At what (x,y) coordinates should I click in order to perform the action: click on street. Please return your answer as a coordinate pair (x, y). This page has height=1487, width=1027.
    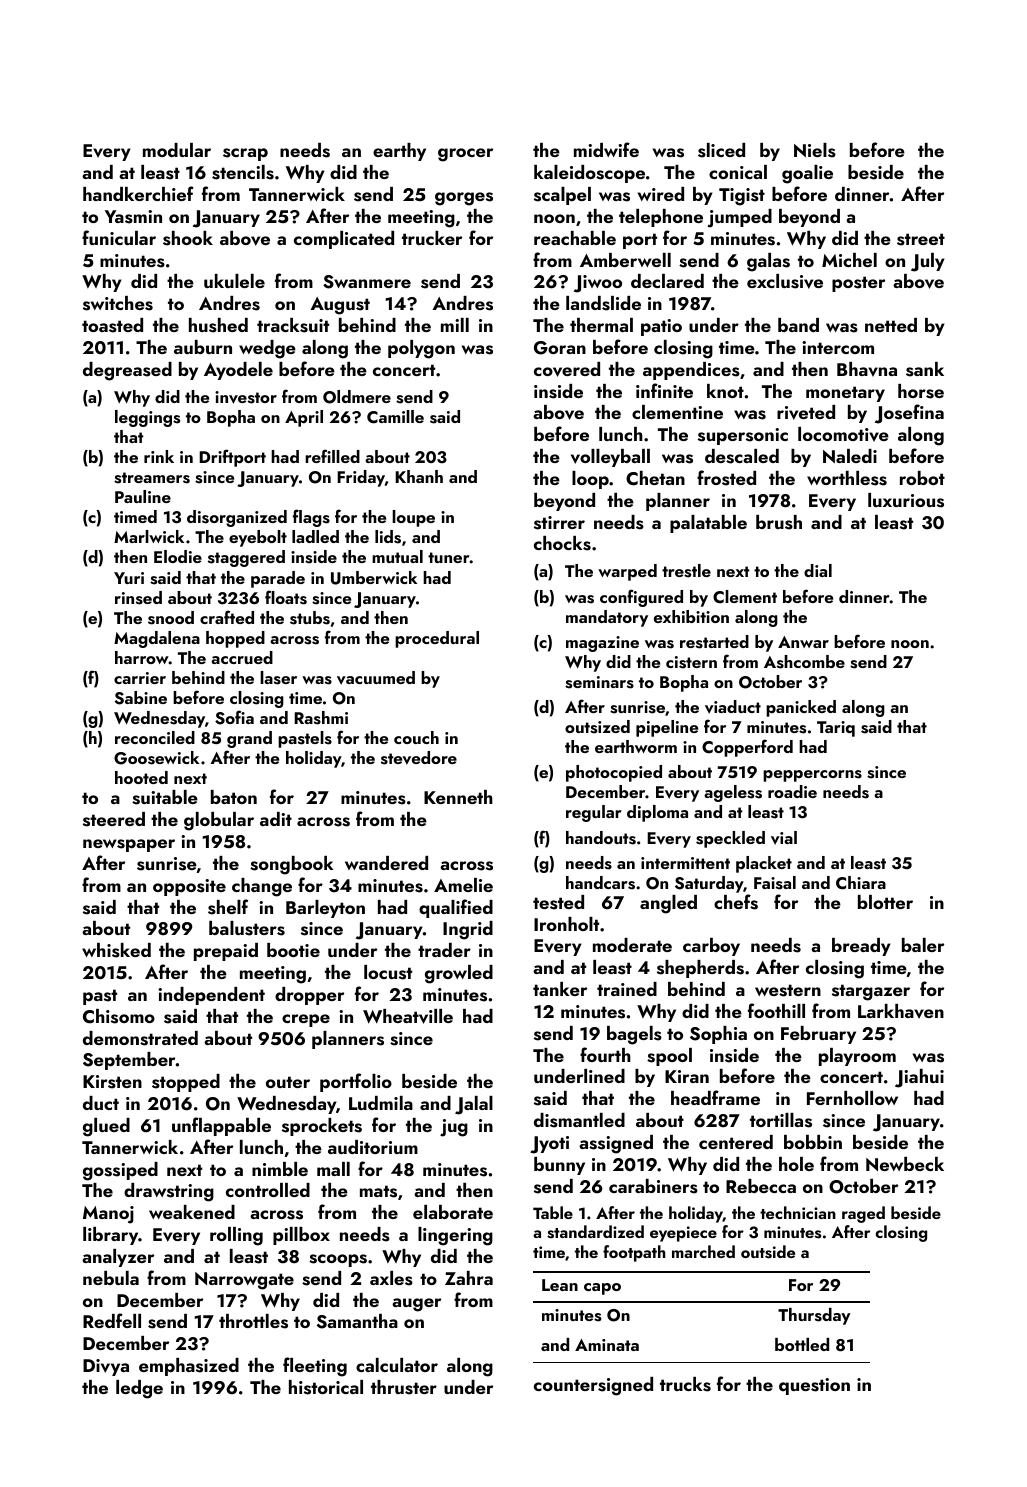
    Looking at the image, I should click on (921, 239).
